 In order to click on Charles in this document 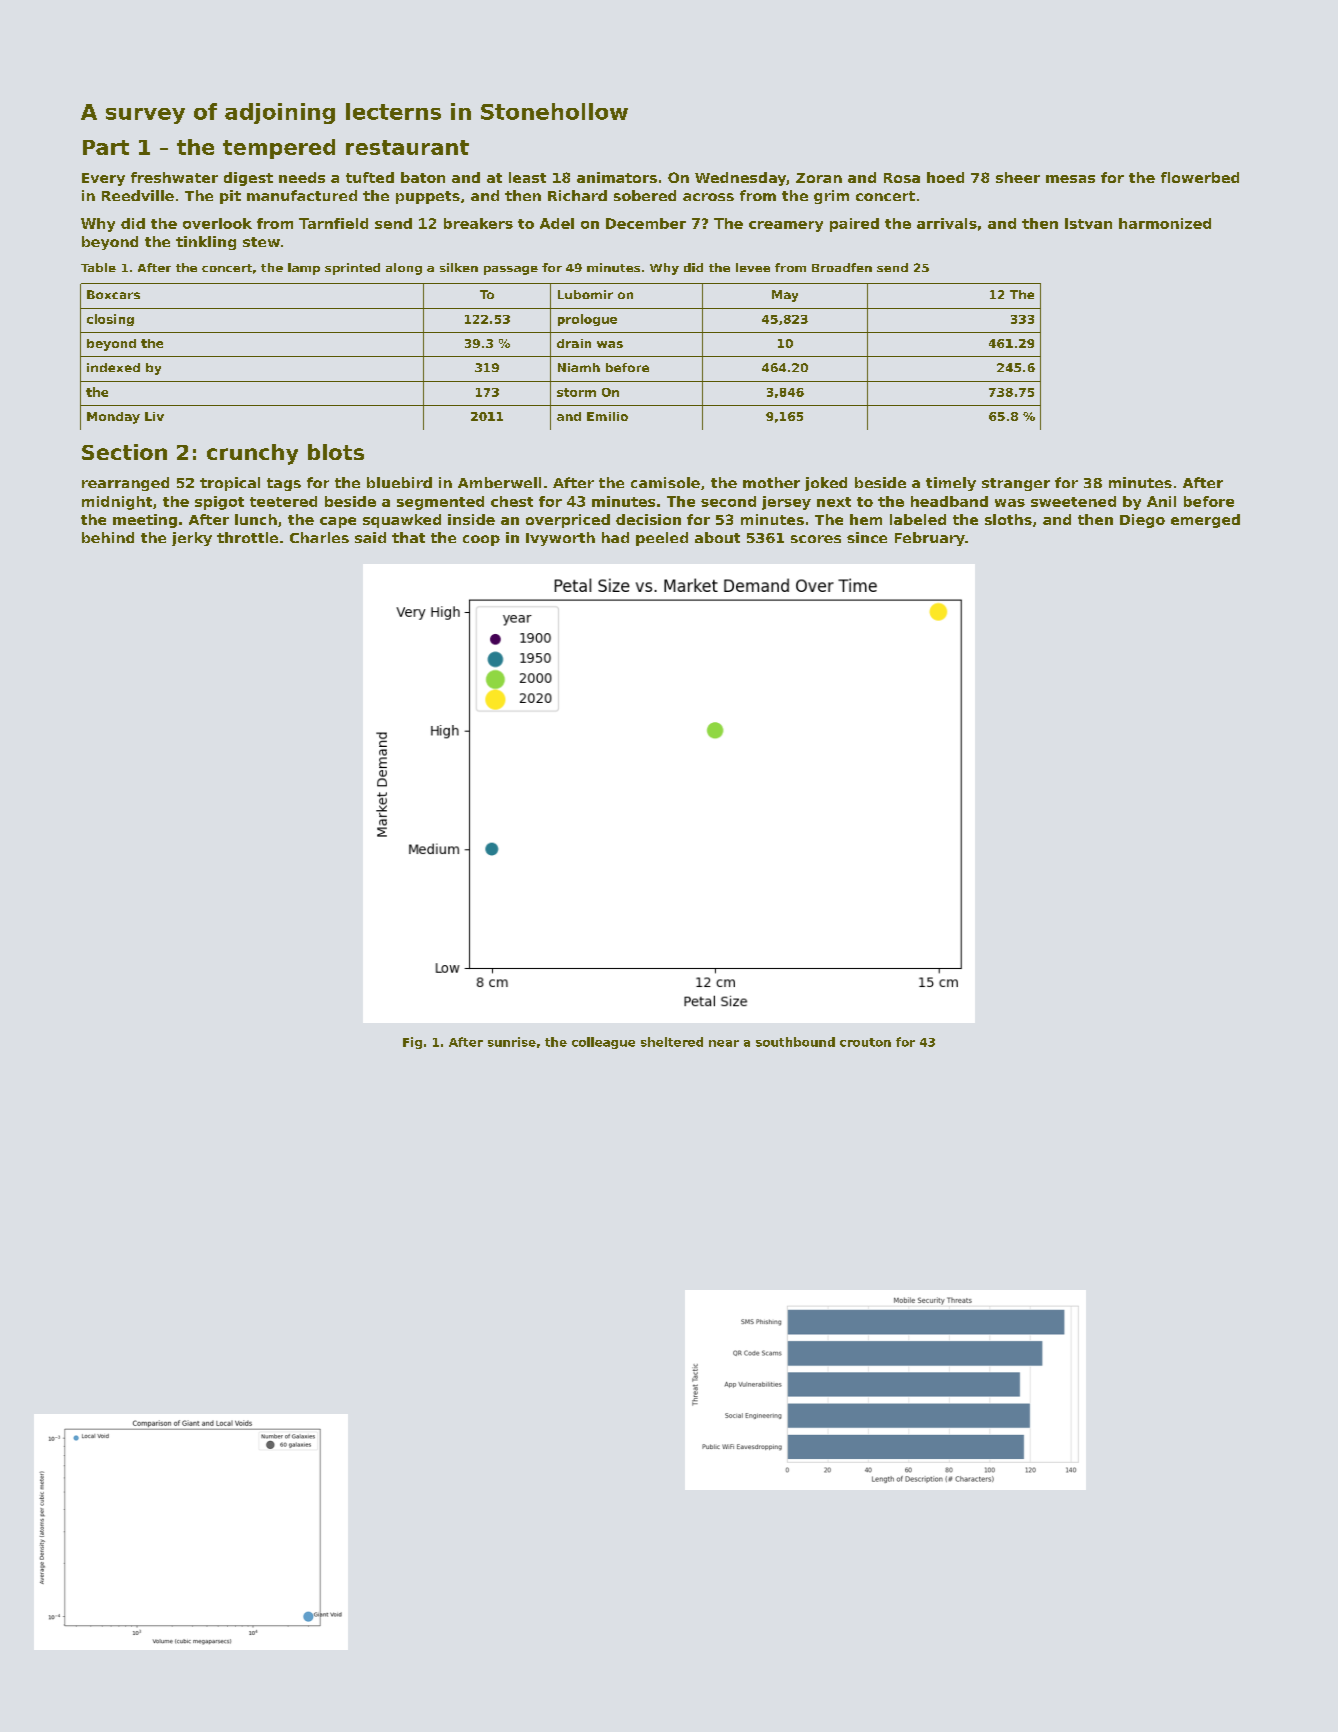, I will do `click(319, 537)`.
